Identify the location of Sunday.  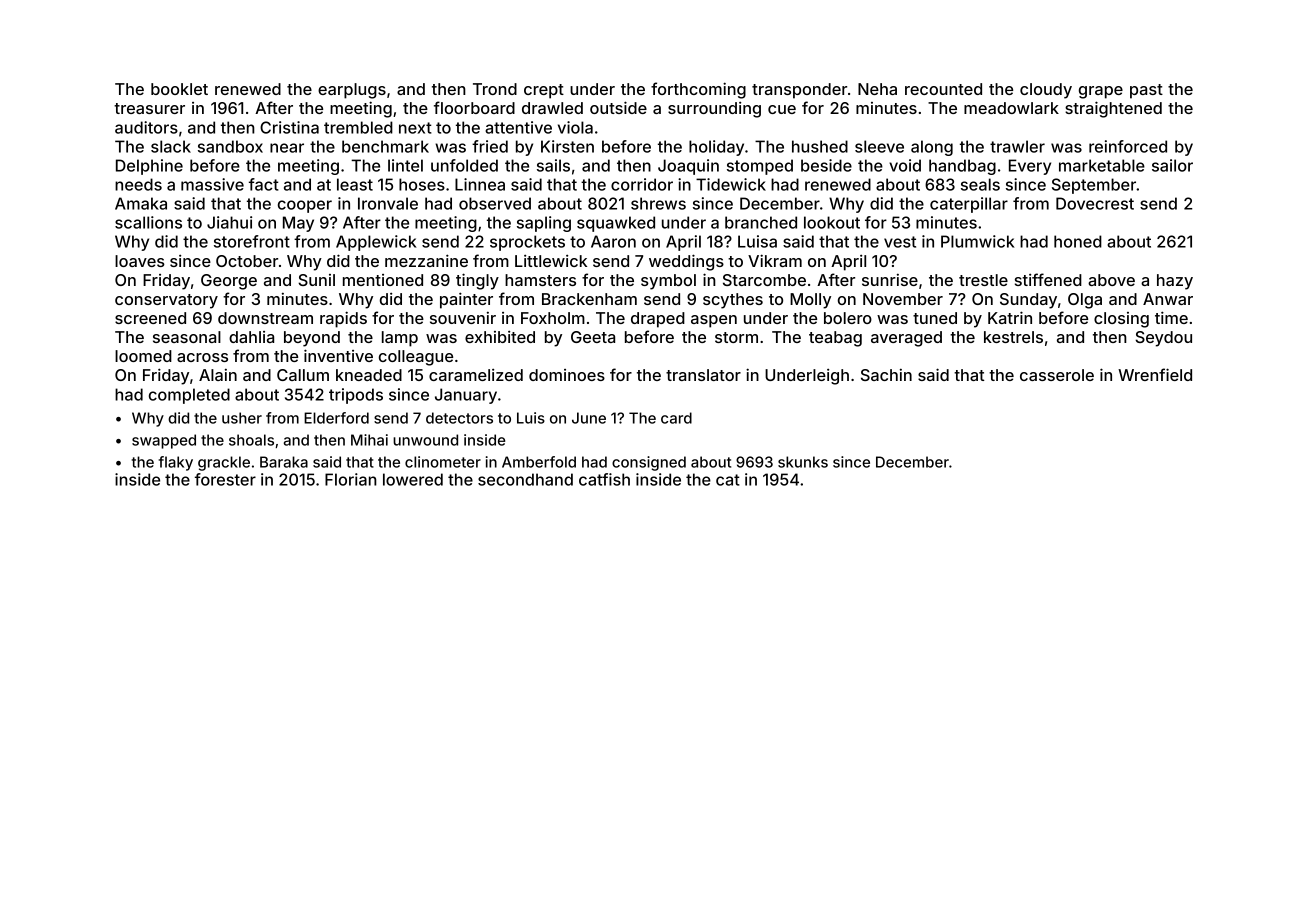
(1028, 301).
